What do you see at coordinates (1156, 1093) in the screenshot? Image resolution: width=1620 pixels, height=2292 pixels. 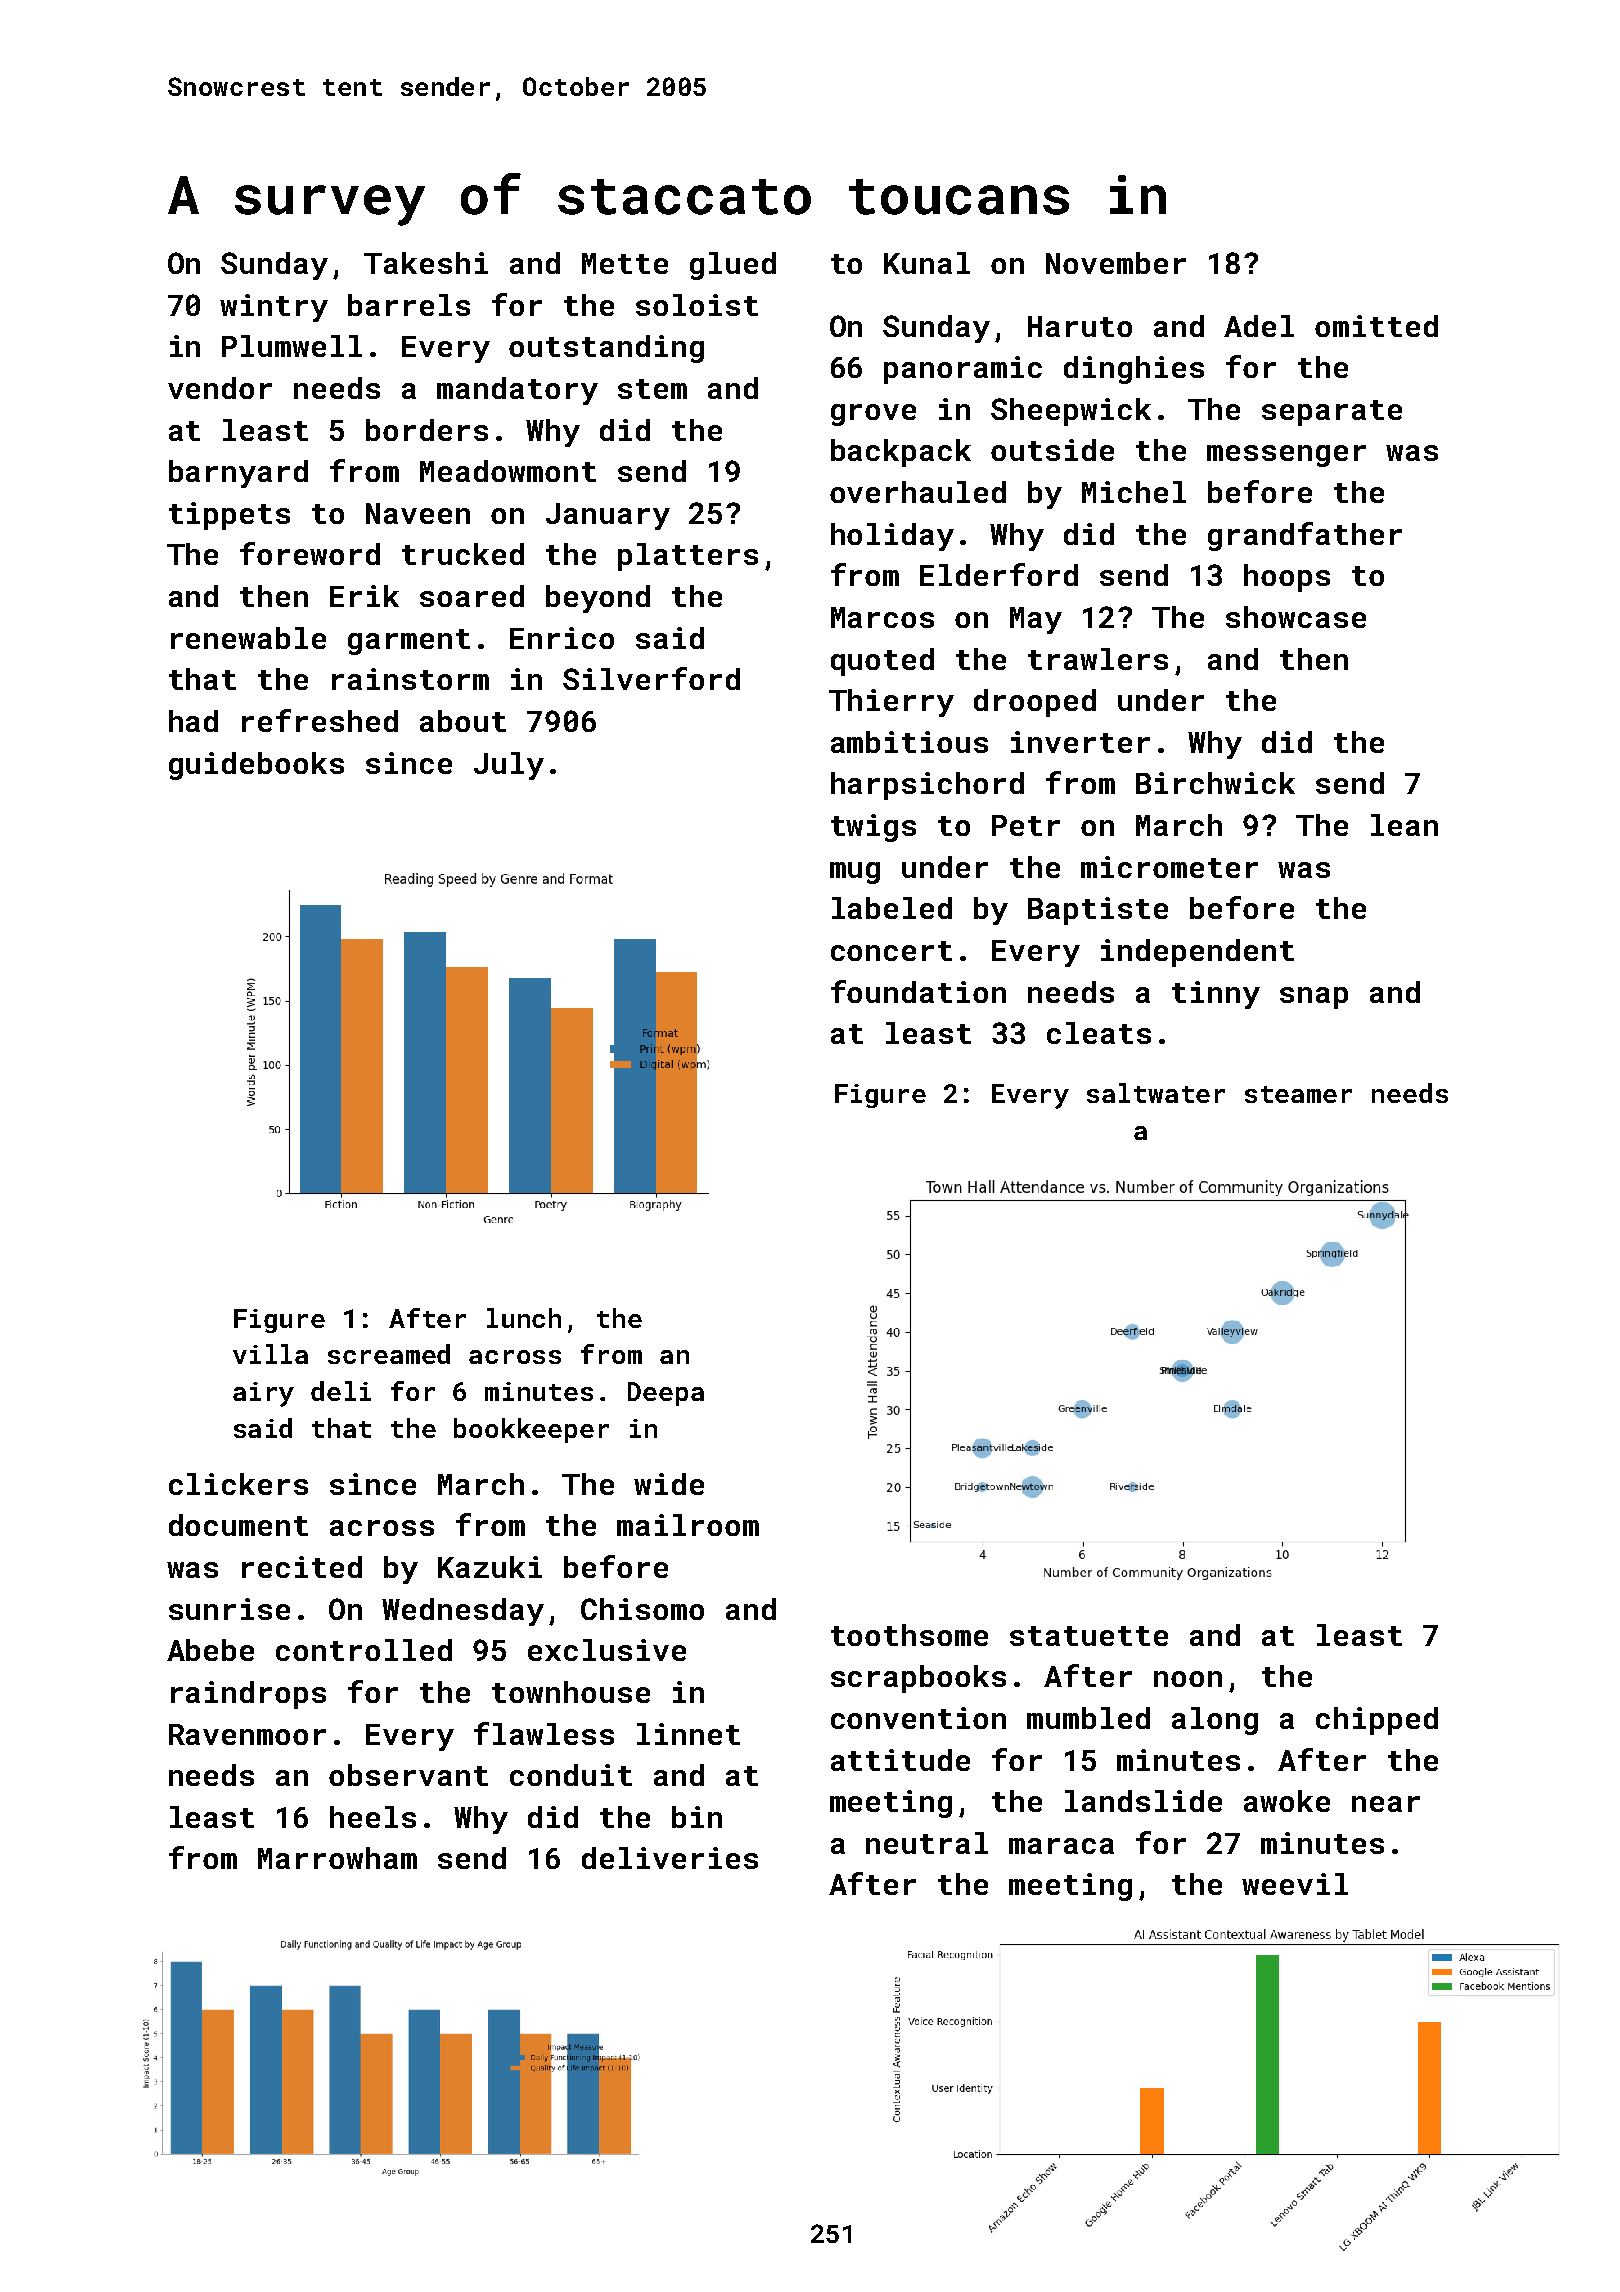 I see `saltwater` at bounding box center [1156, 1093].
